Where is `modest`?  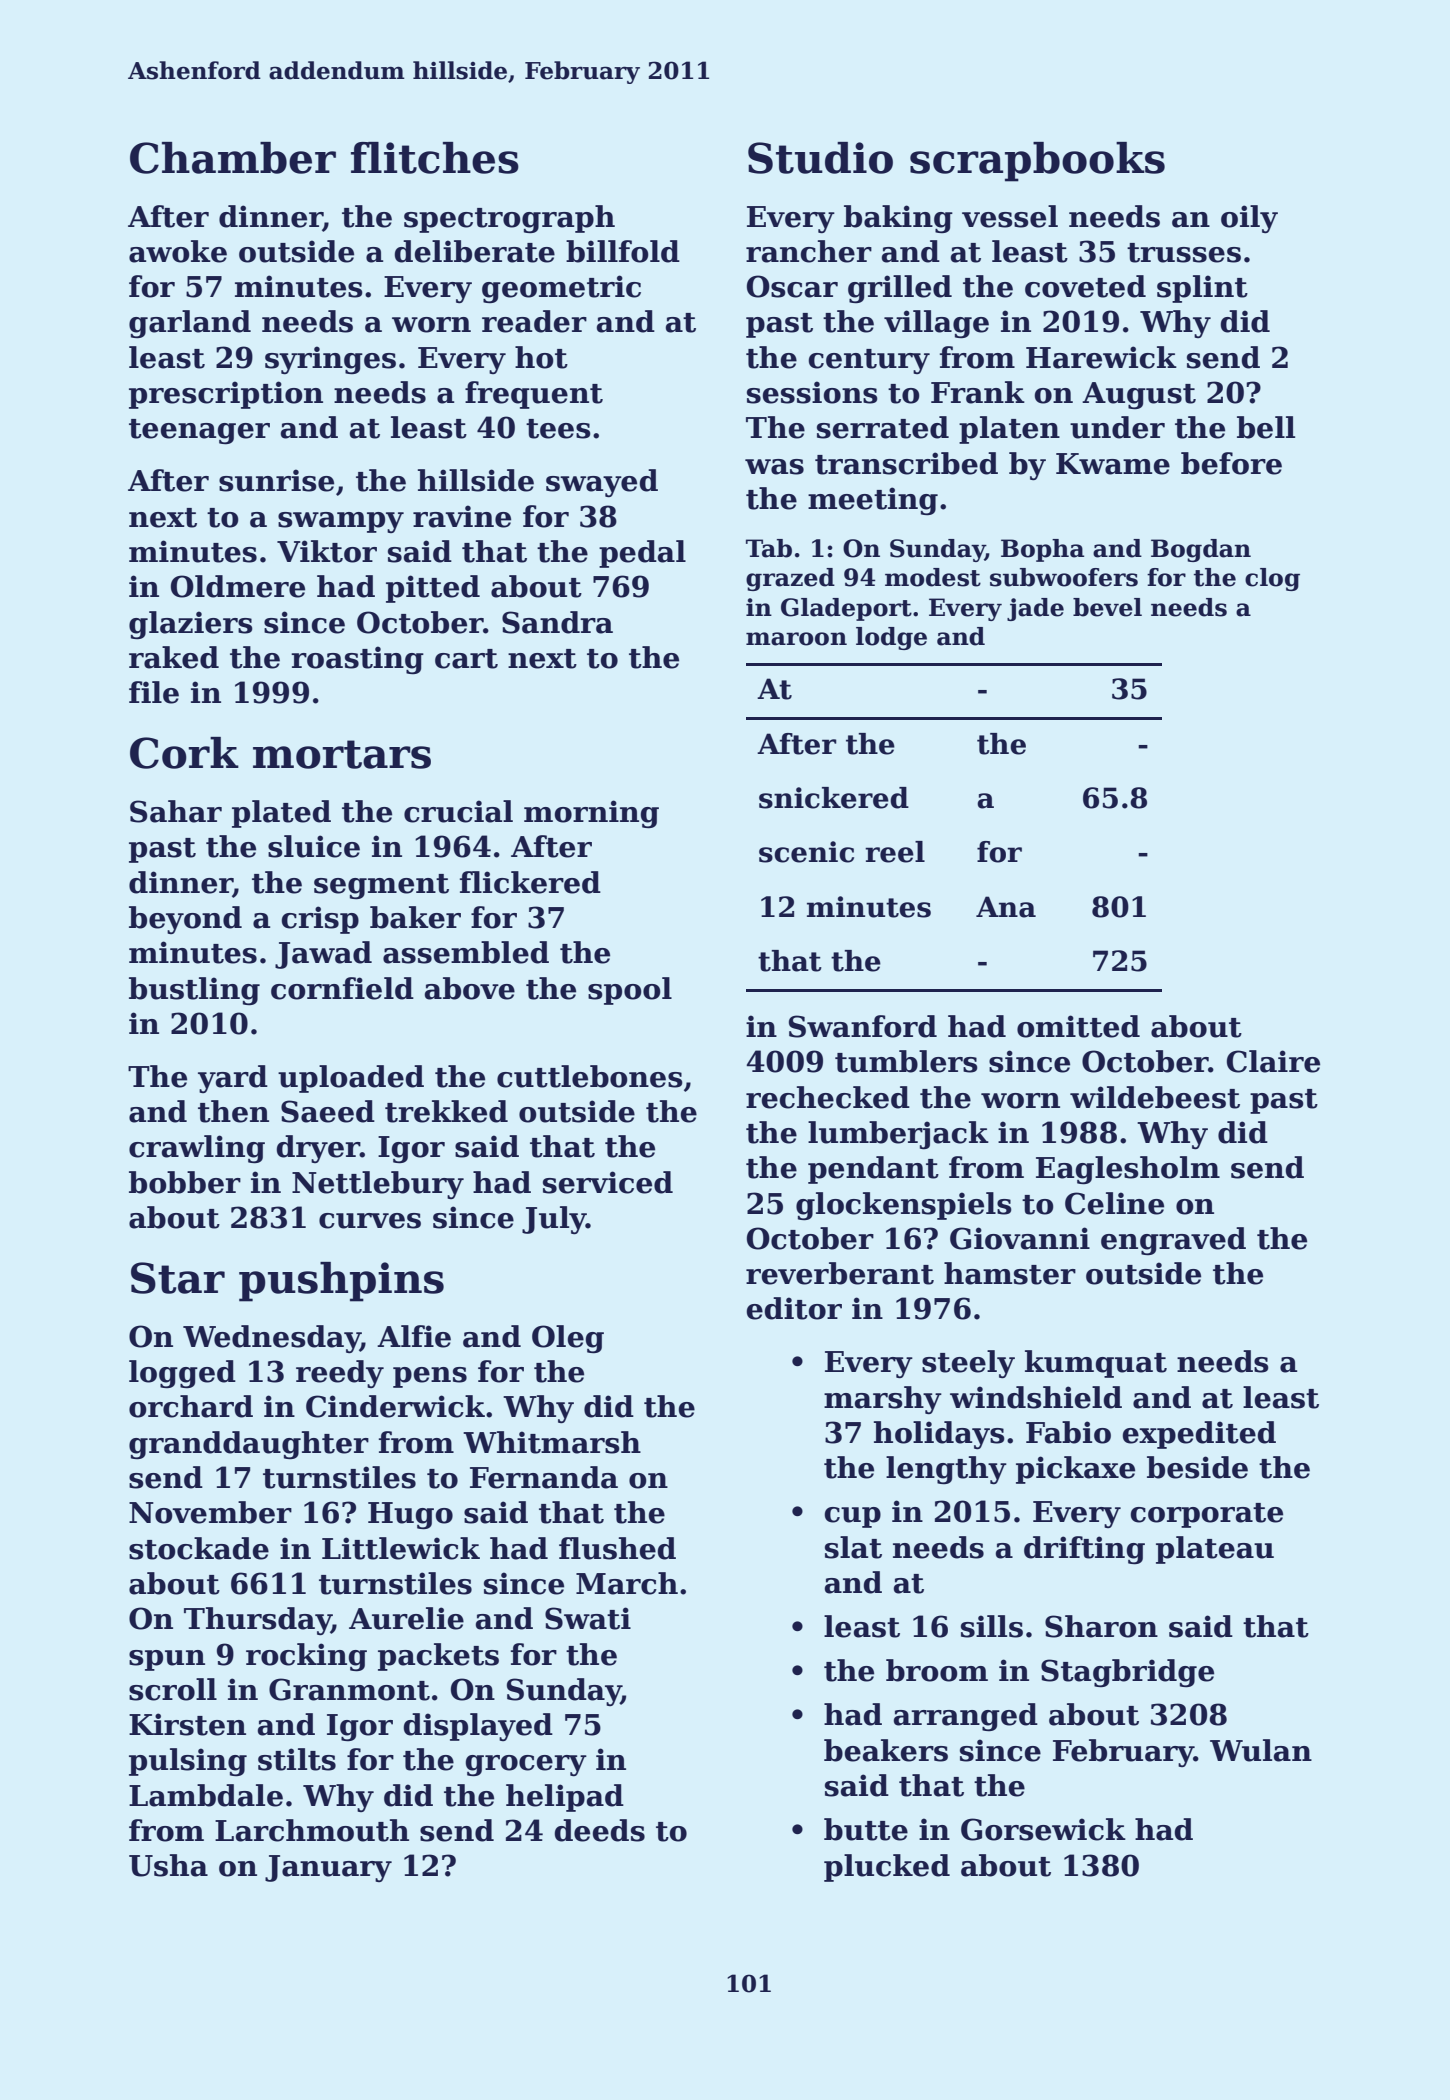 modest is located at coordinates (933, 577).
